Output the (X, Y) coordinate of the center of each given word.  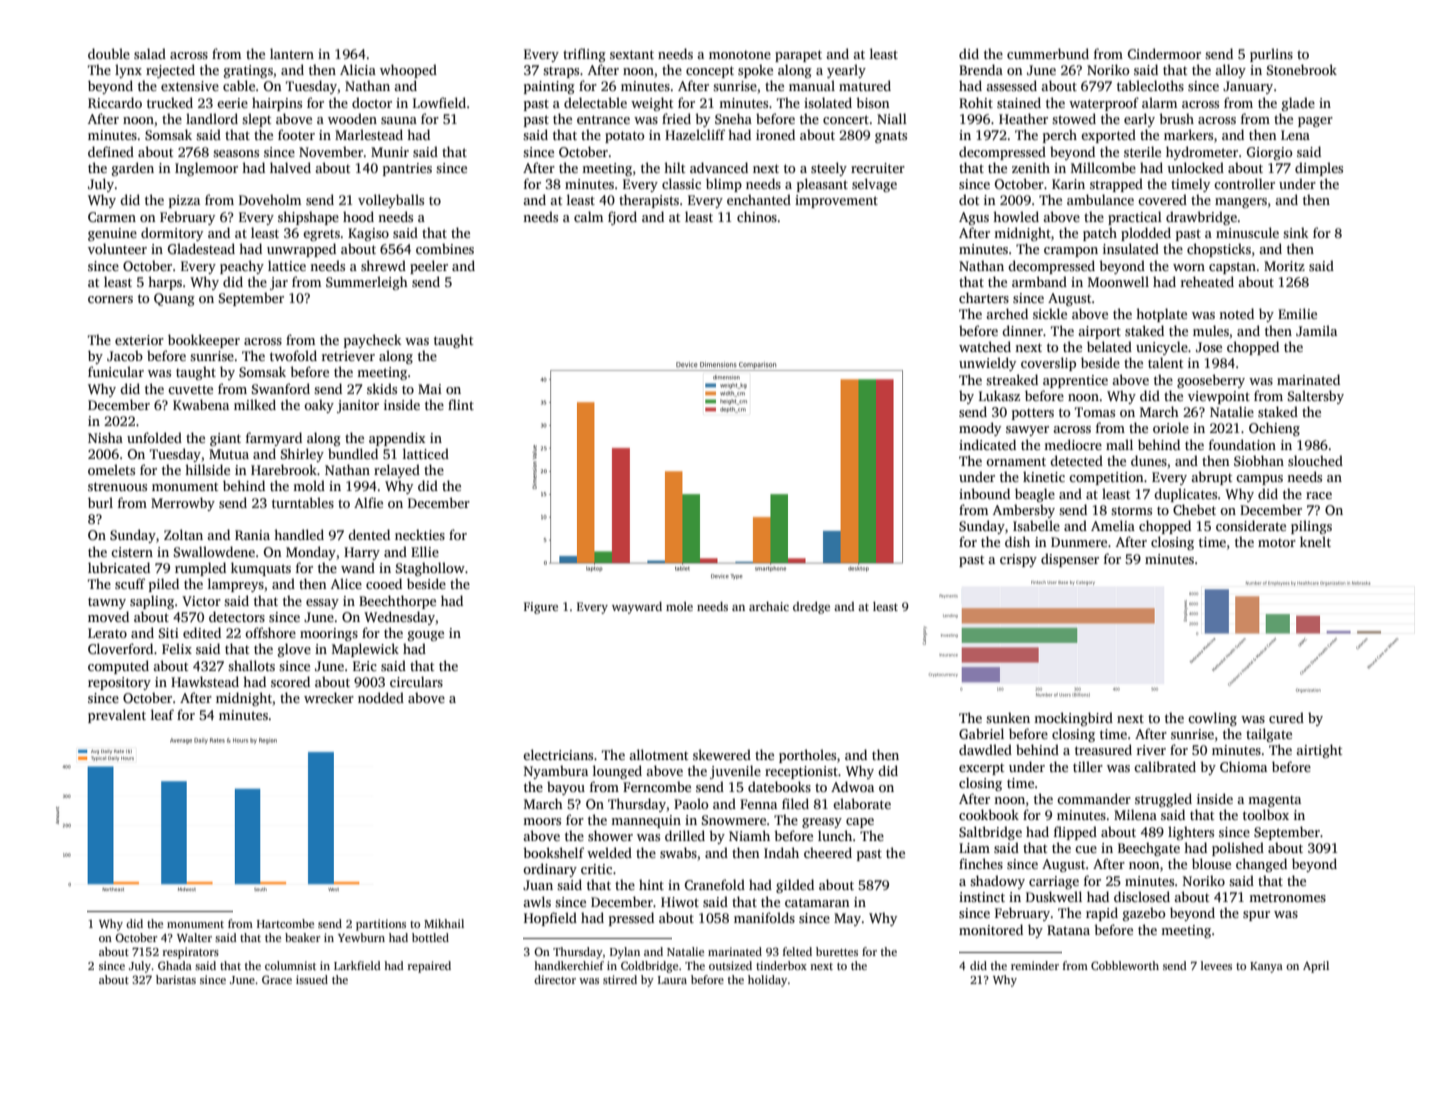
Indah (781, 852)
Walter (194, 937)
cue (1086, 849)
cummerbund (1048, 53)
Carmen (112, 217)
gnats (891, 137)
